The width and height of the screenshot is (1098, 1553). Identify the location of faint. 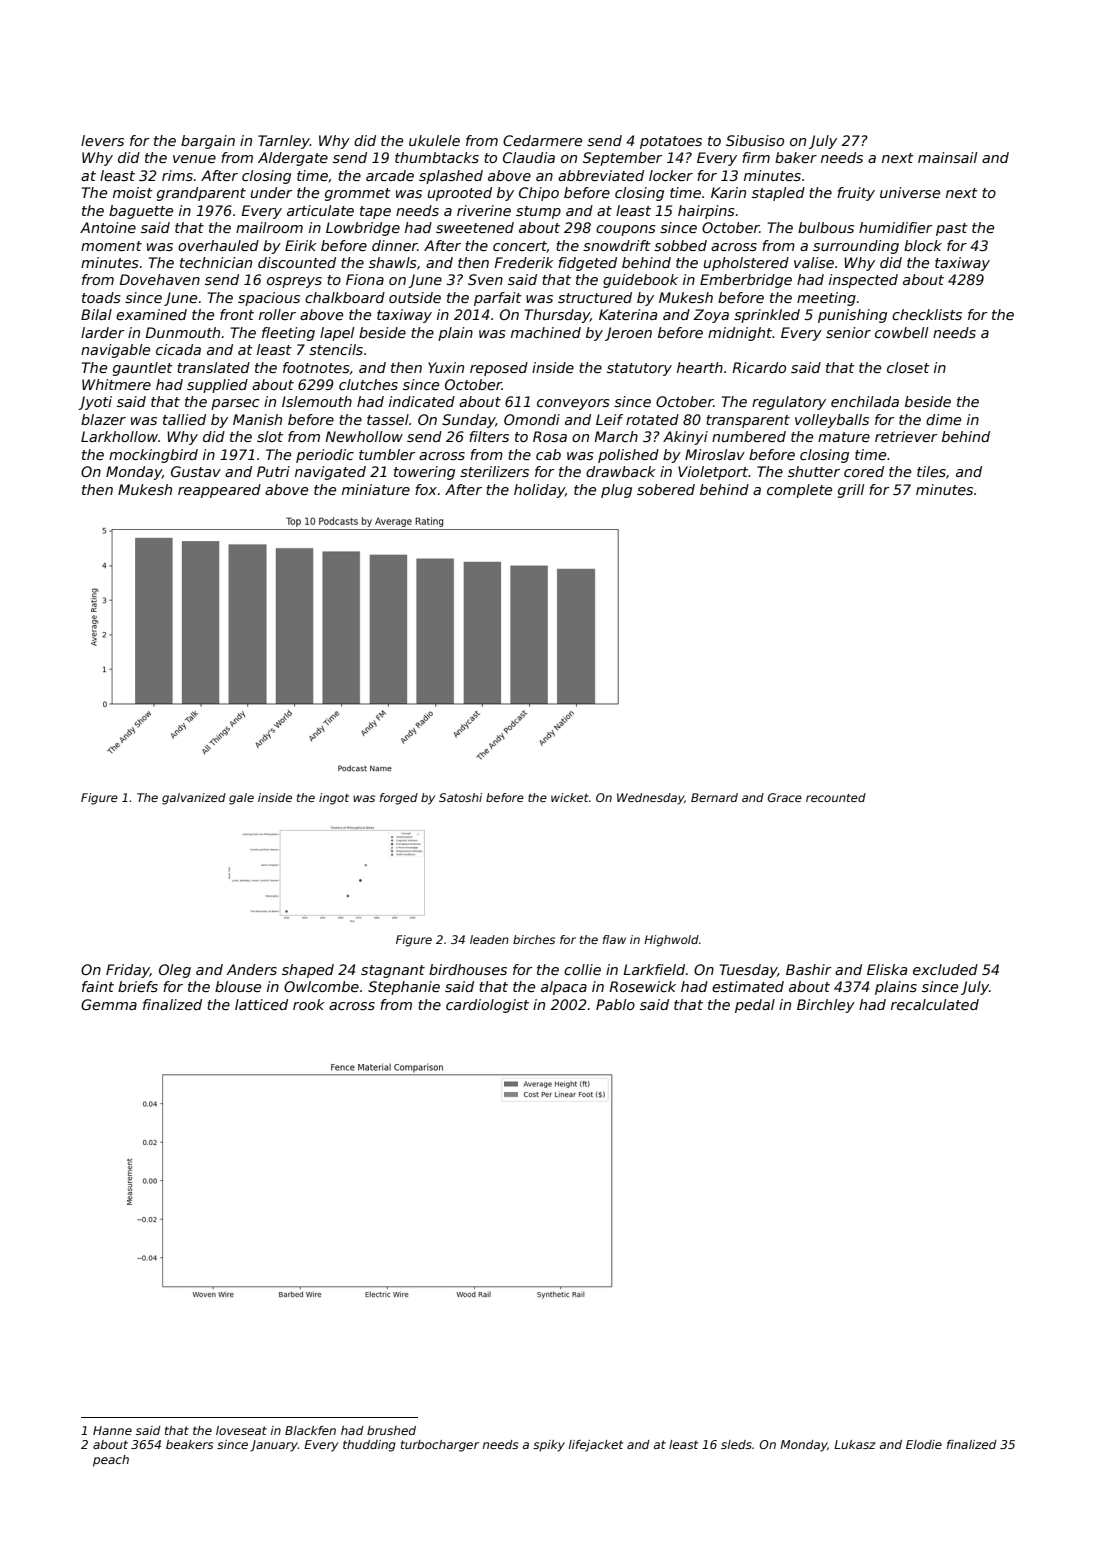
(98, 986).
